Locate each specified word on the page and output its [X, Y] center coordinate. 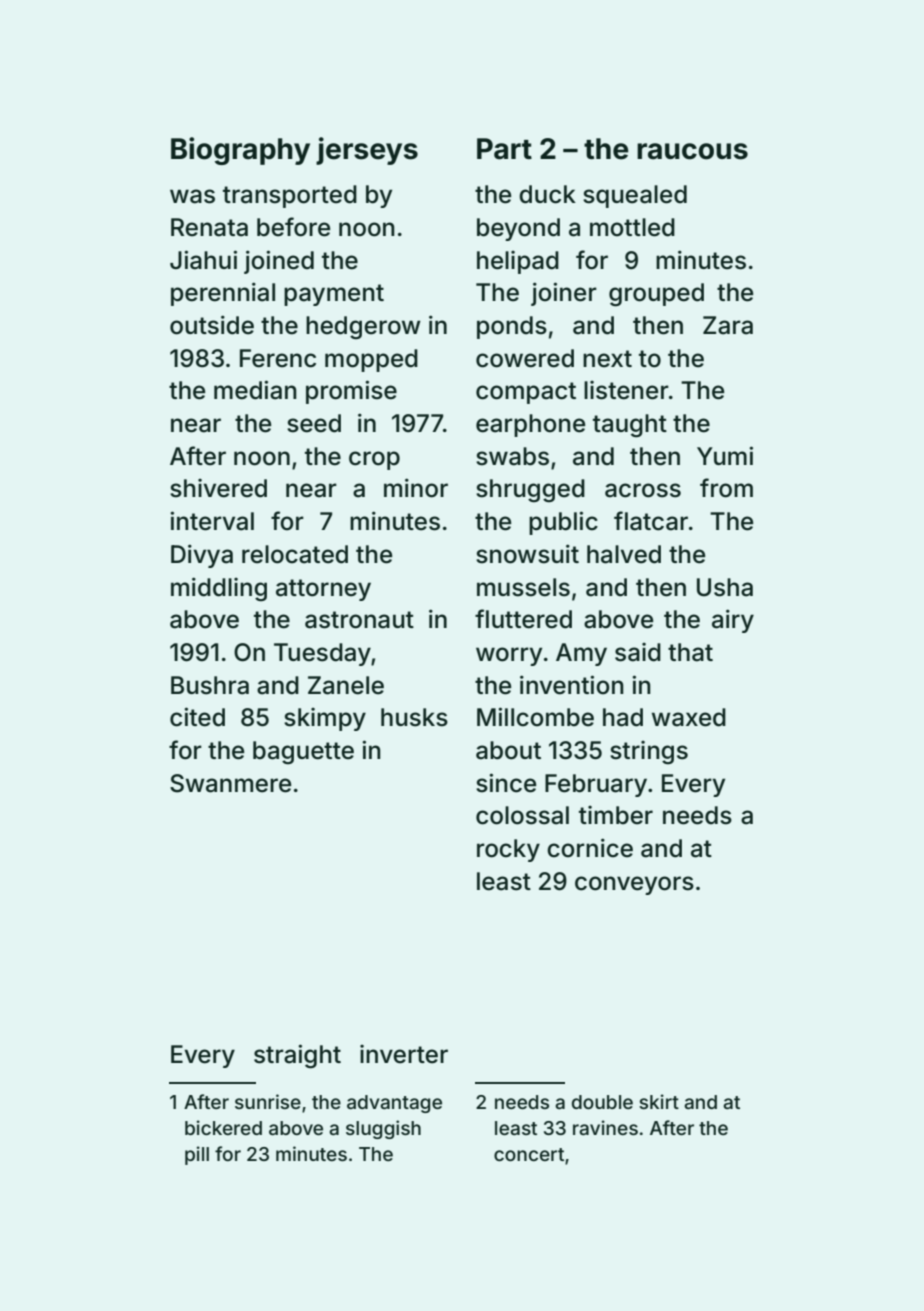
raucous [692, 151]
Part [504, 149]
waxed [689, 717]
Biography [240, 151]
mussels [523, 587]
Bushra [210, 685]
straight [297, 1056]
